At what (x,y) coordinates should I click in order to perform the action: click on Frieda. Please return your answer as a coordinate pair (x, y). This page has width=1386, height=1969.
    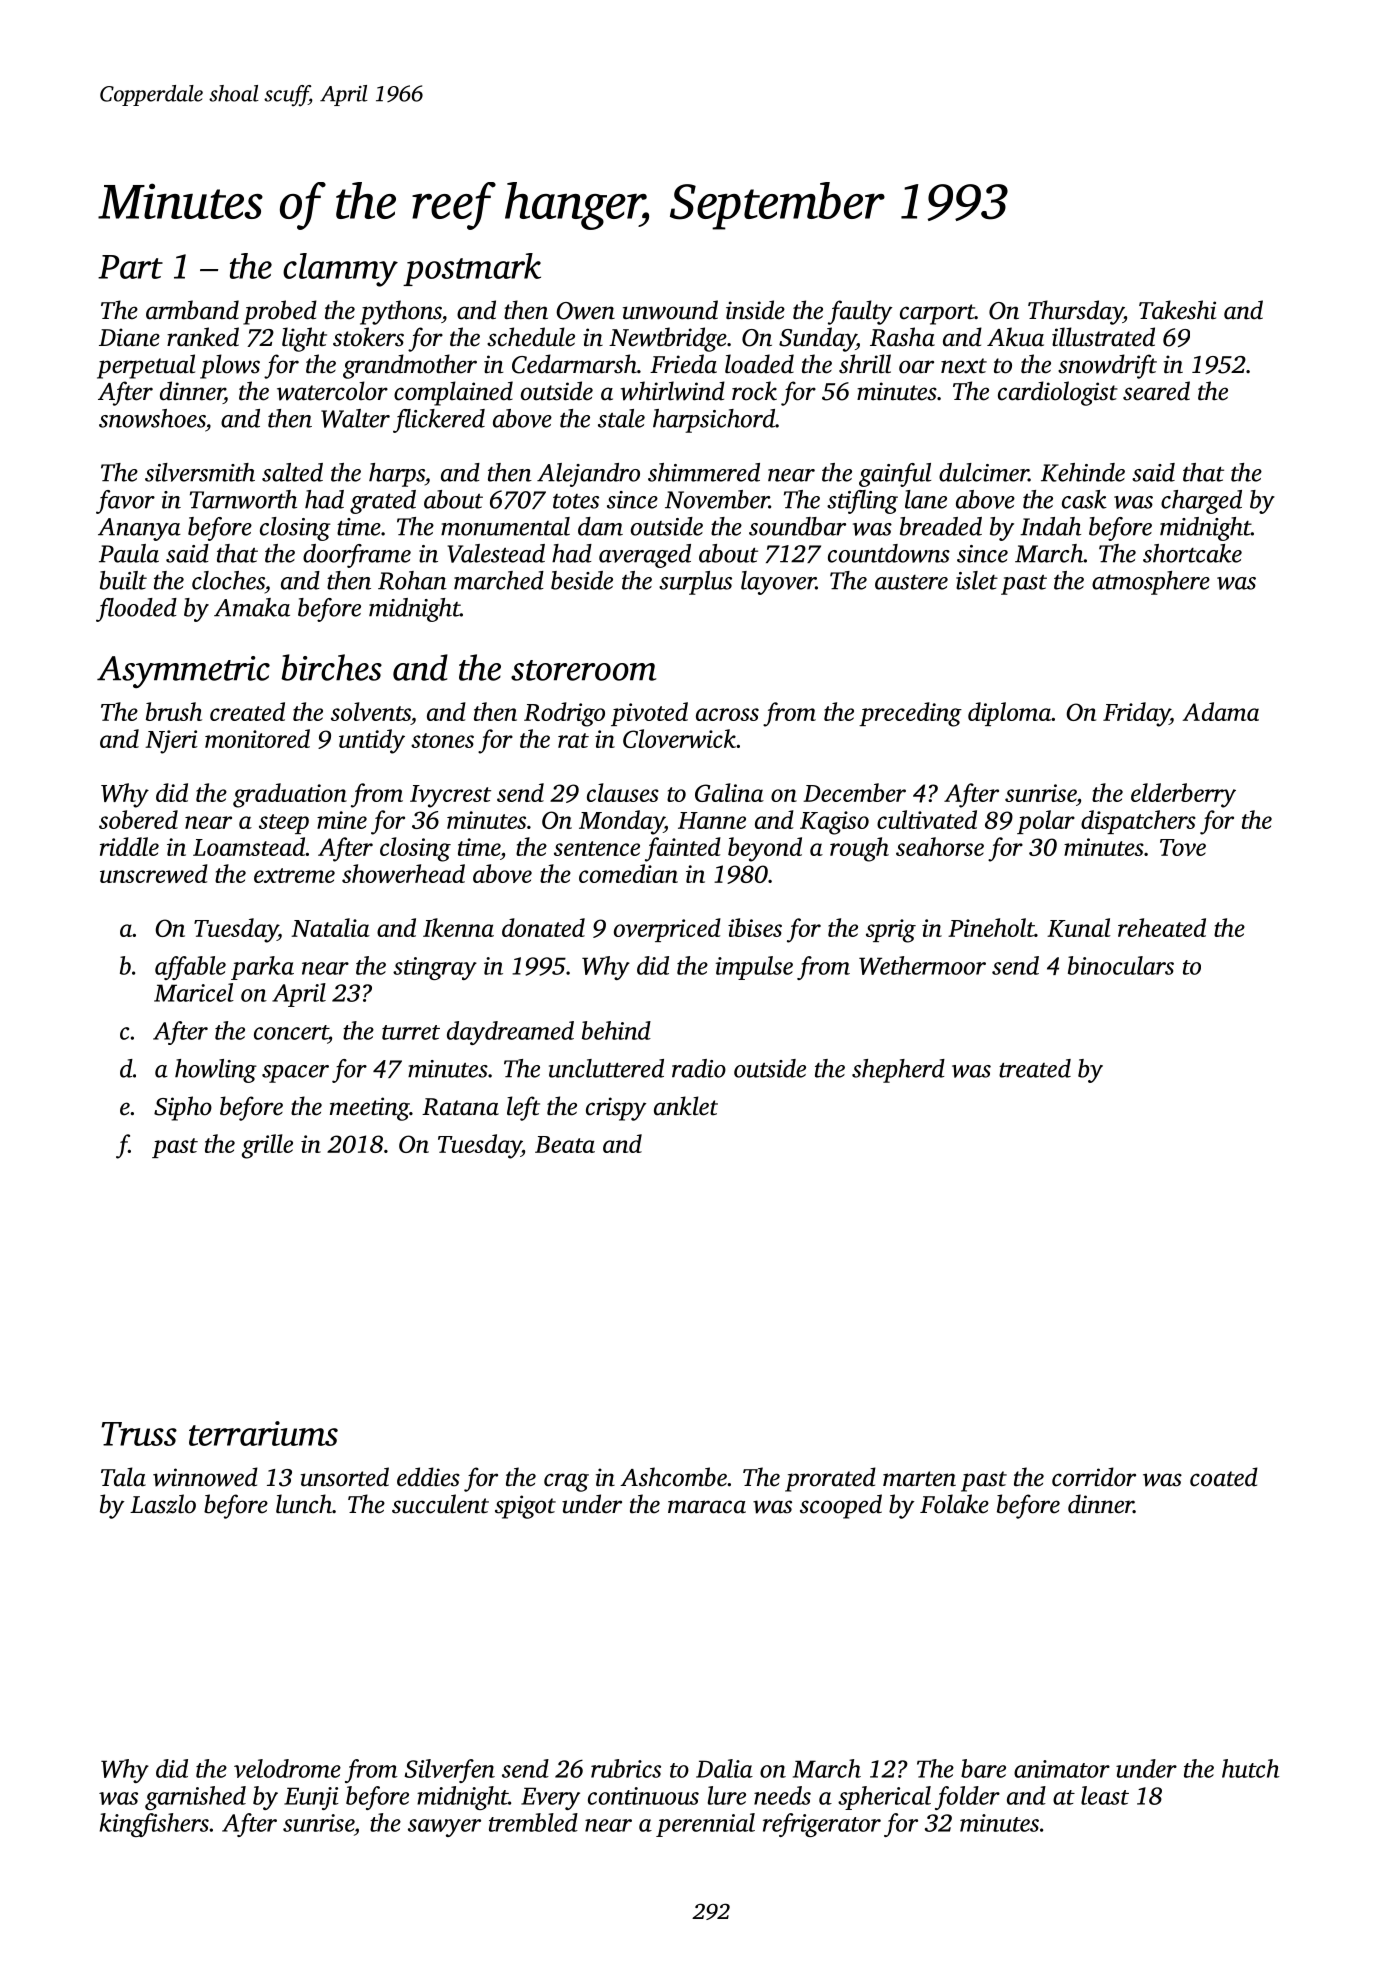
    Looking at the image, I should click on (683, 364).
